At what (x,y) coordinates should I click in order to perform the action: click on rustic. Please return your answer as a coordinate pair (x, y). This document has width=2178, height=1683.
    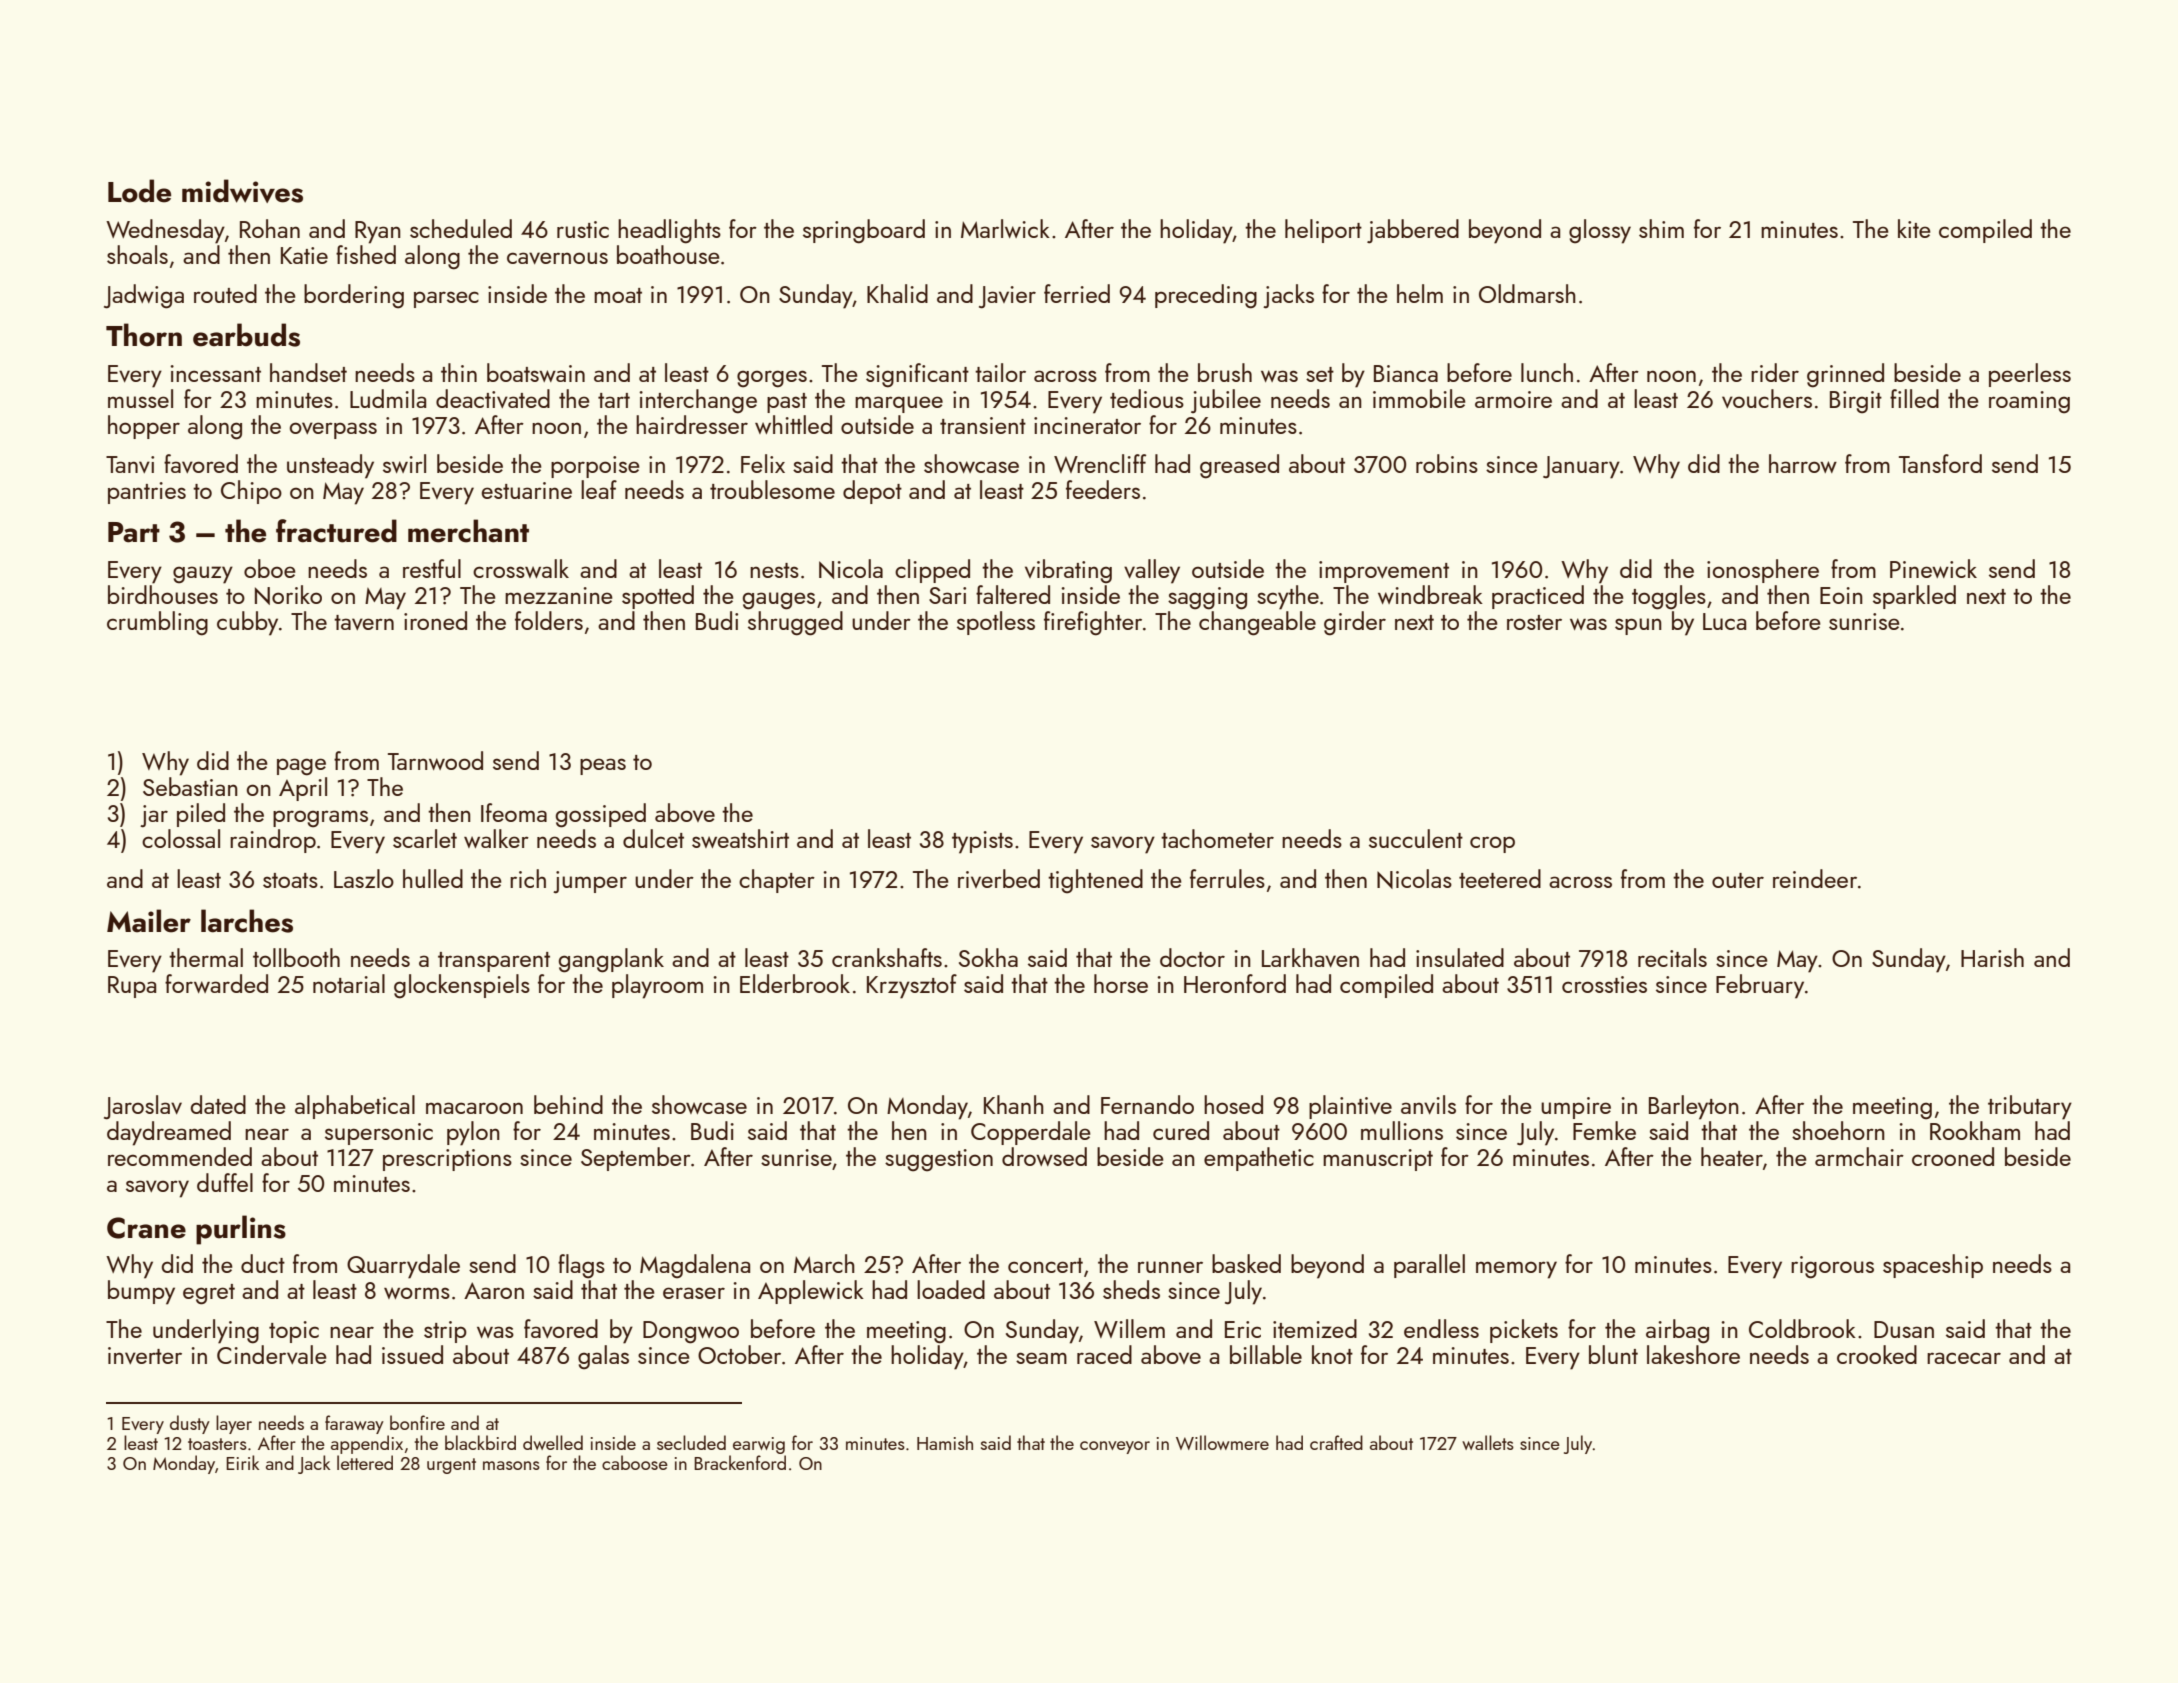
    Looking at the image, I should click on (583, 229).
